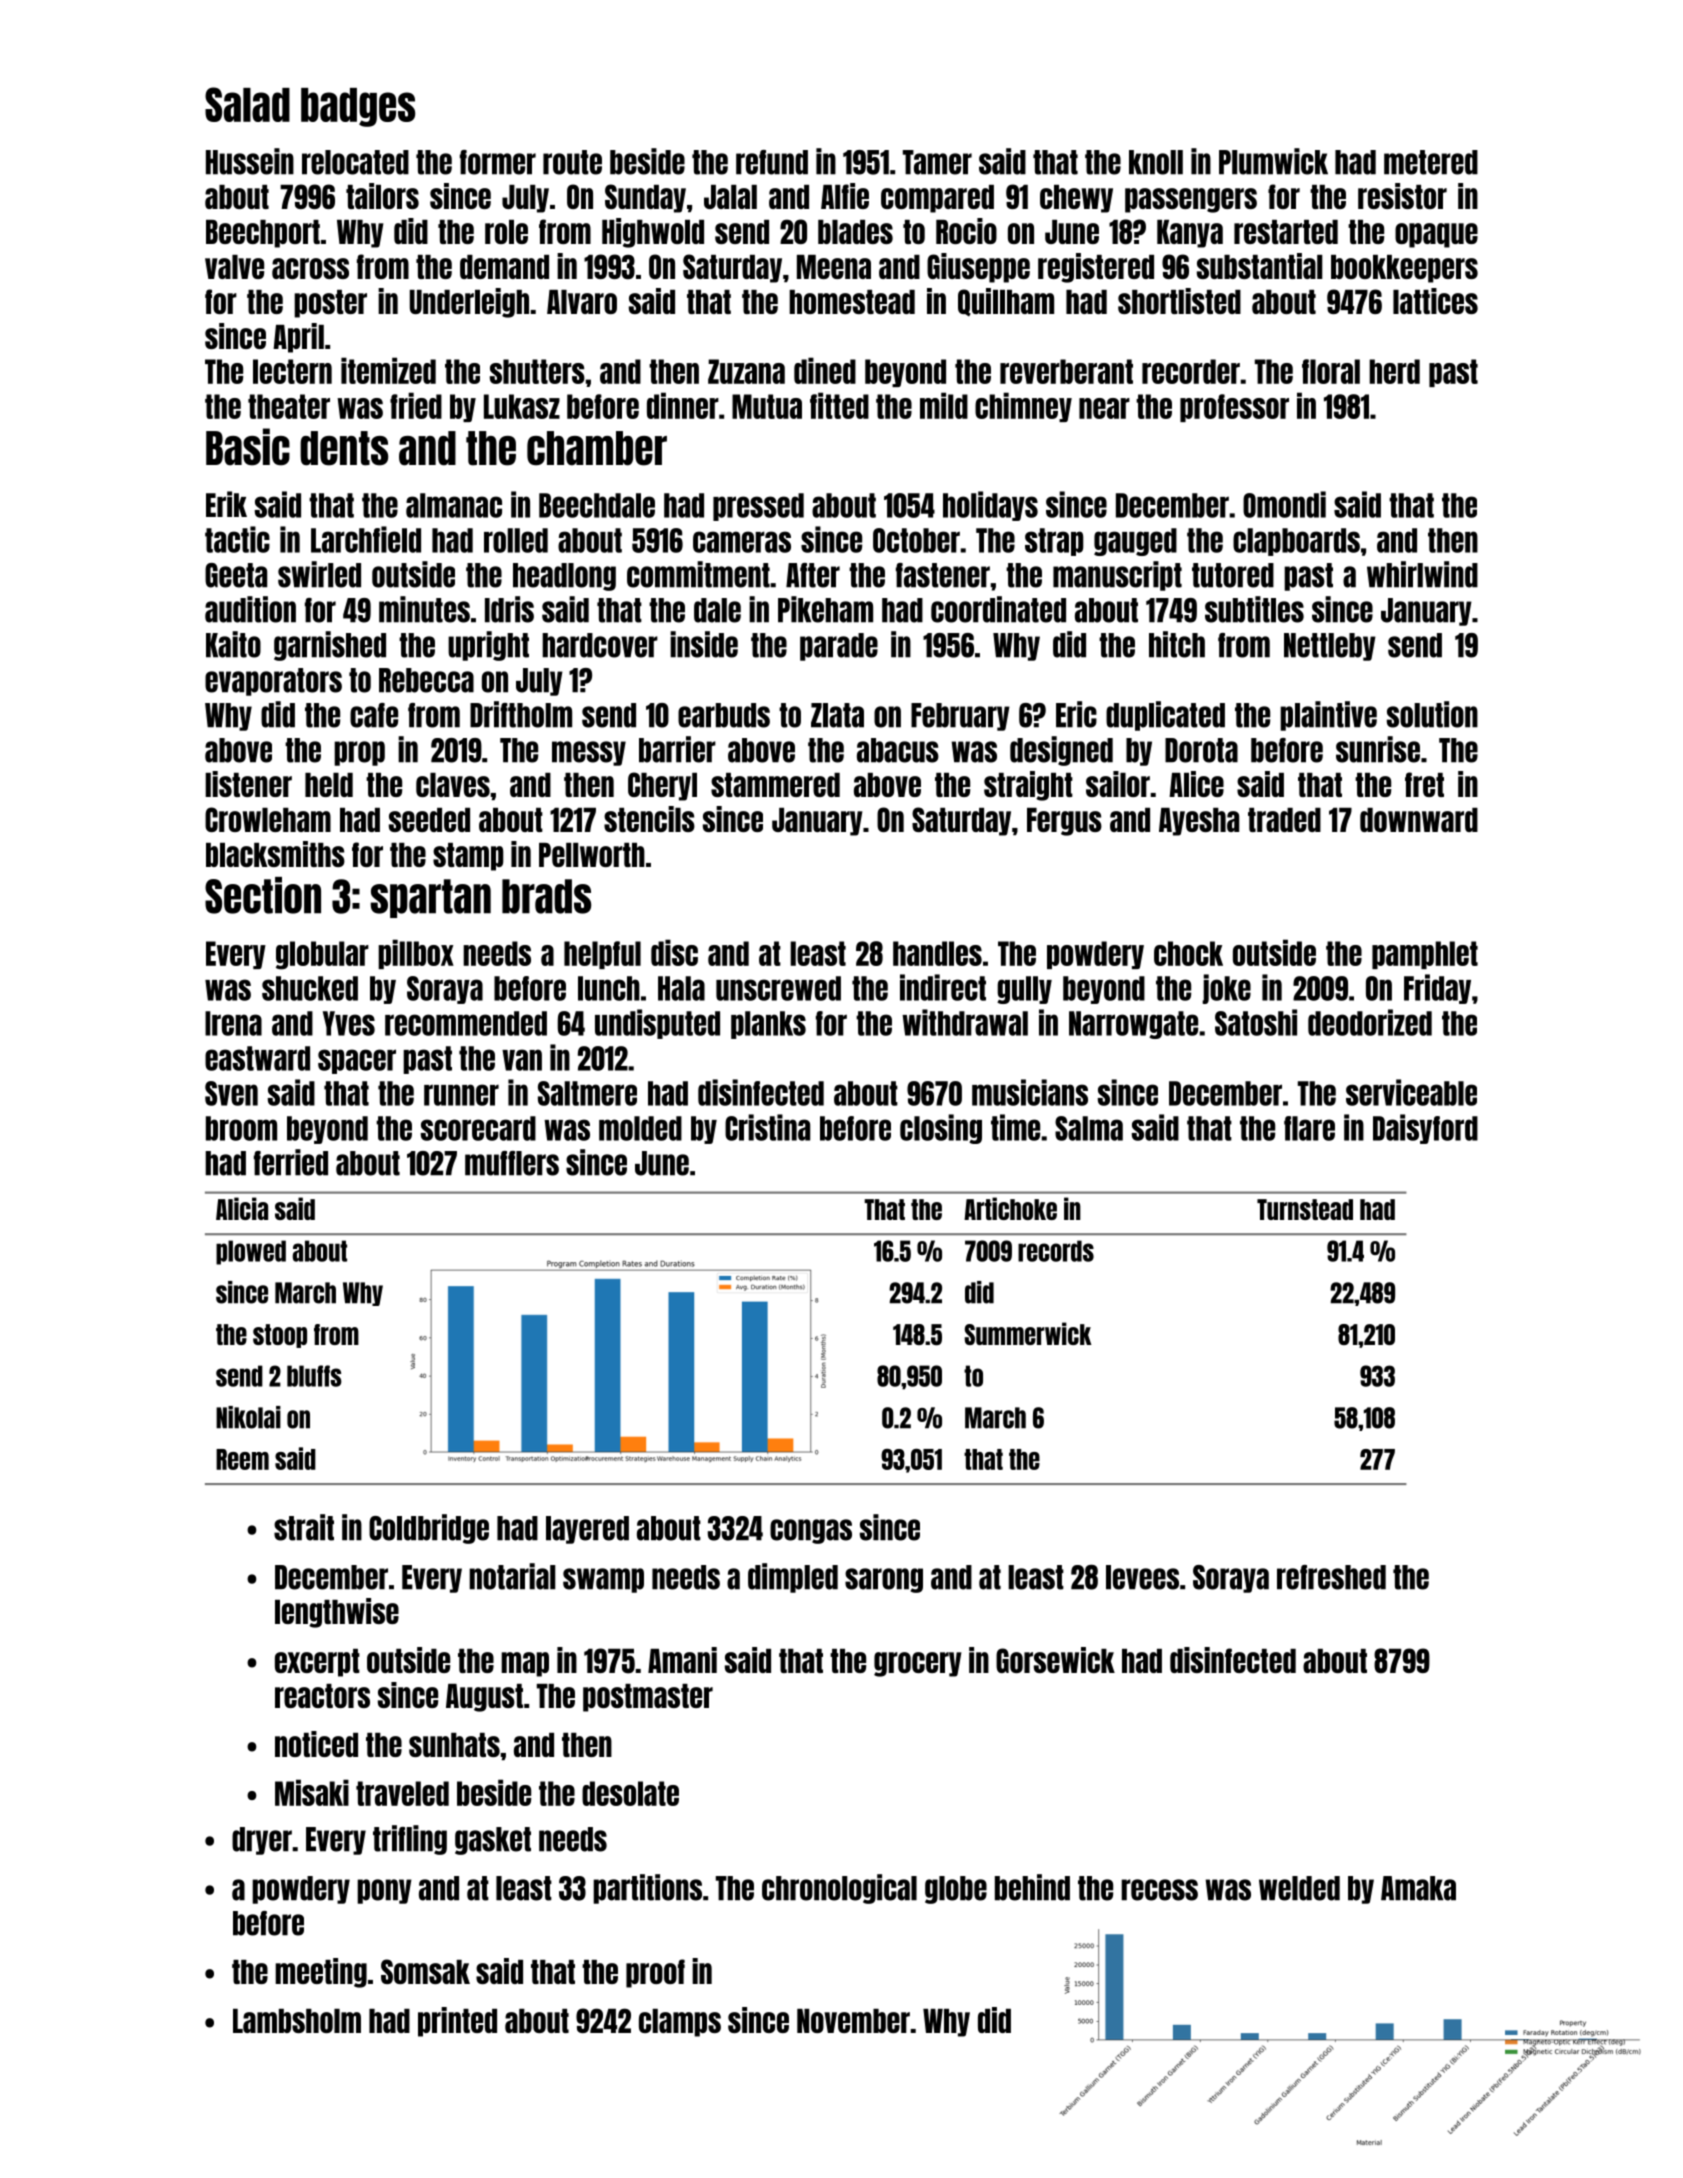  What do you see at coordinates (297, 2021) in the screenshot?
I see `Lambsholm` at bounding box center [297, 2021].
